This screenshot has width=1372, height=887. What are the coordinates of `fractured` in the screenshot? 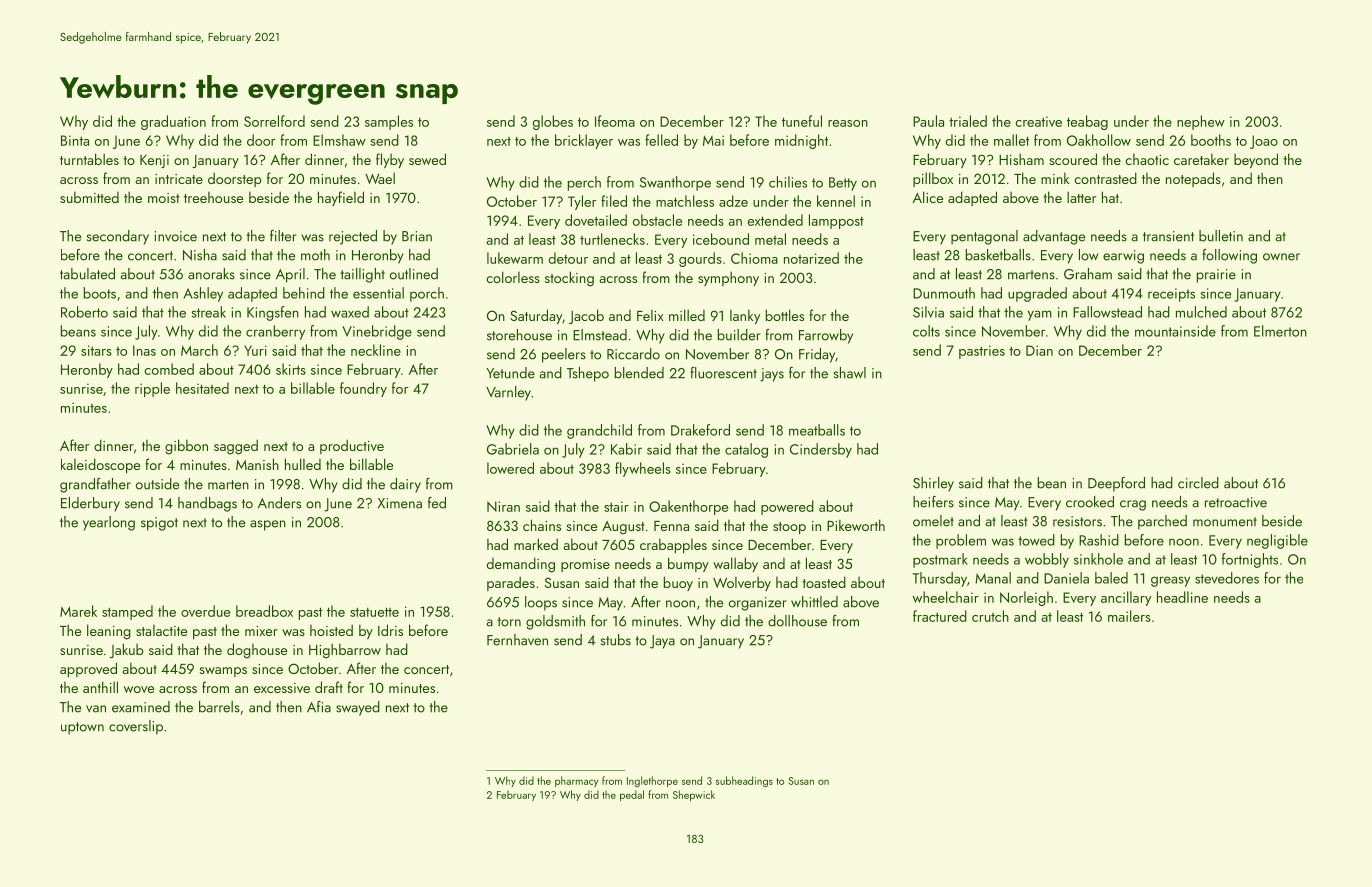 It's located at (940, 616).
